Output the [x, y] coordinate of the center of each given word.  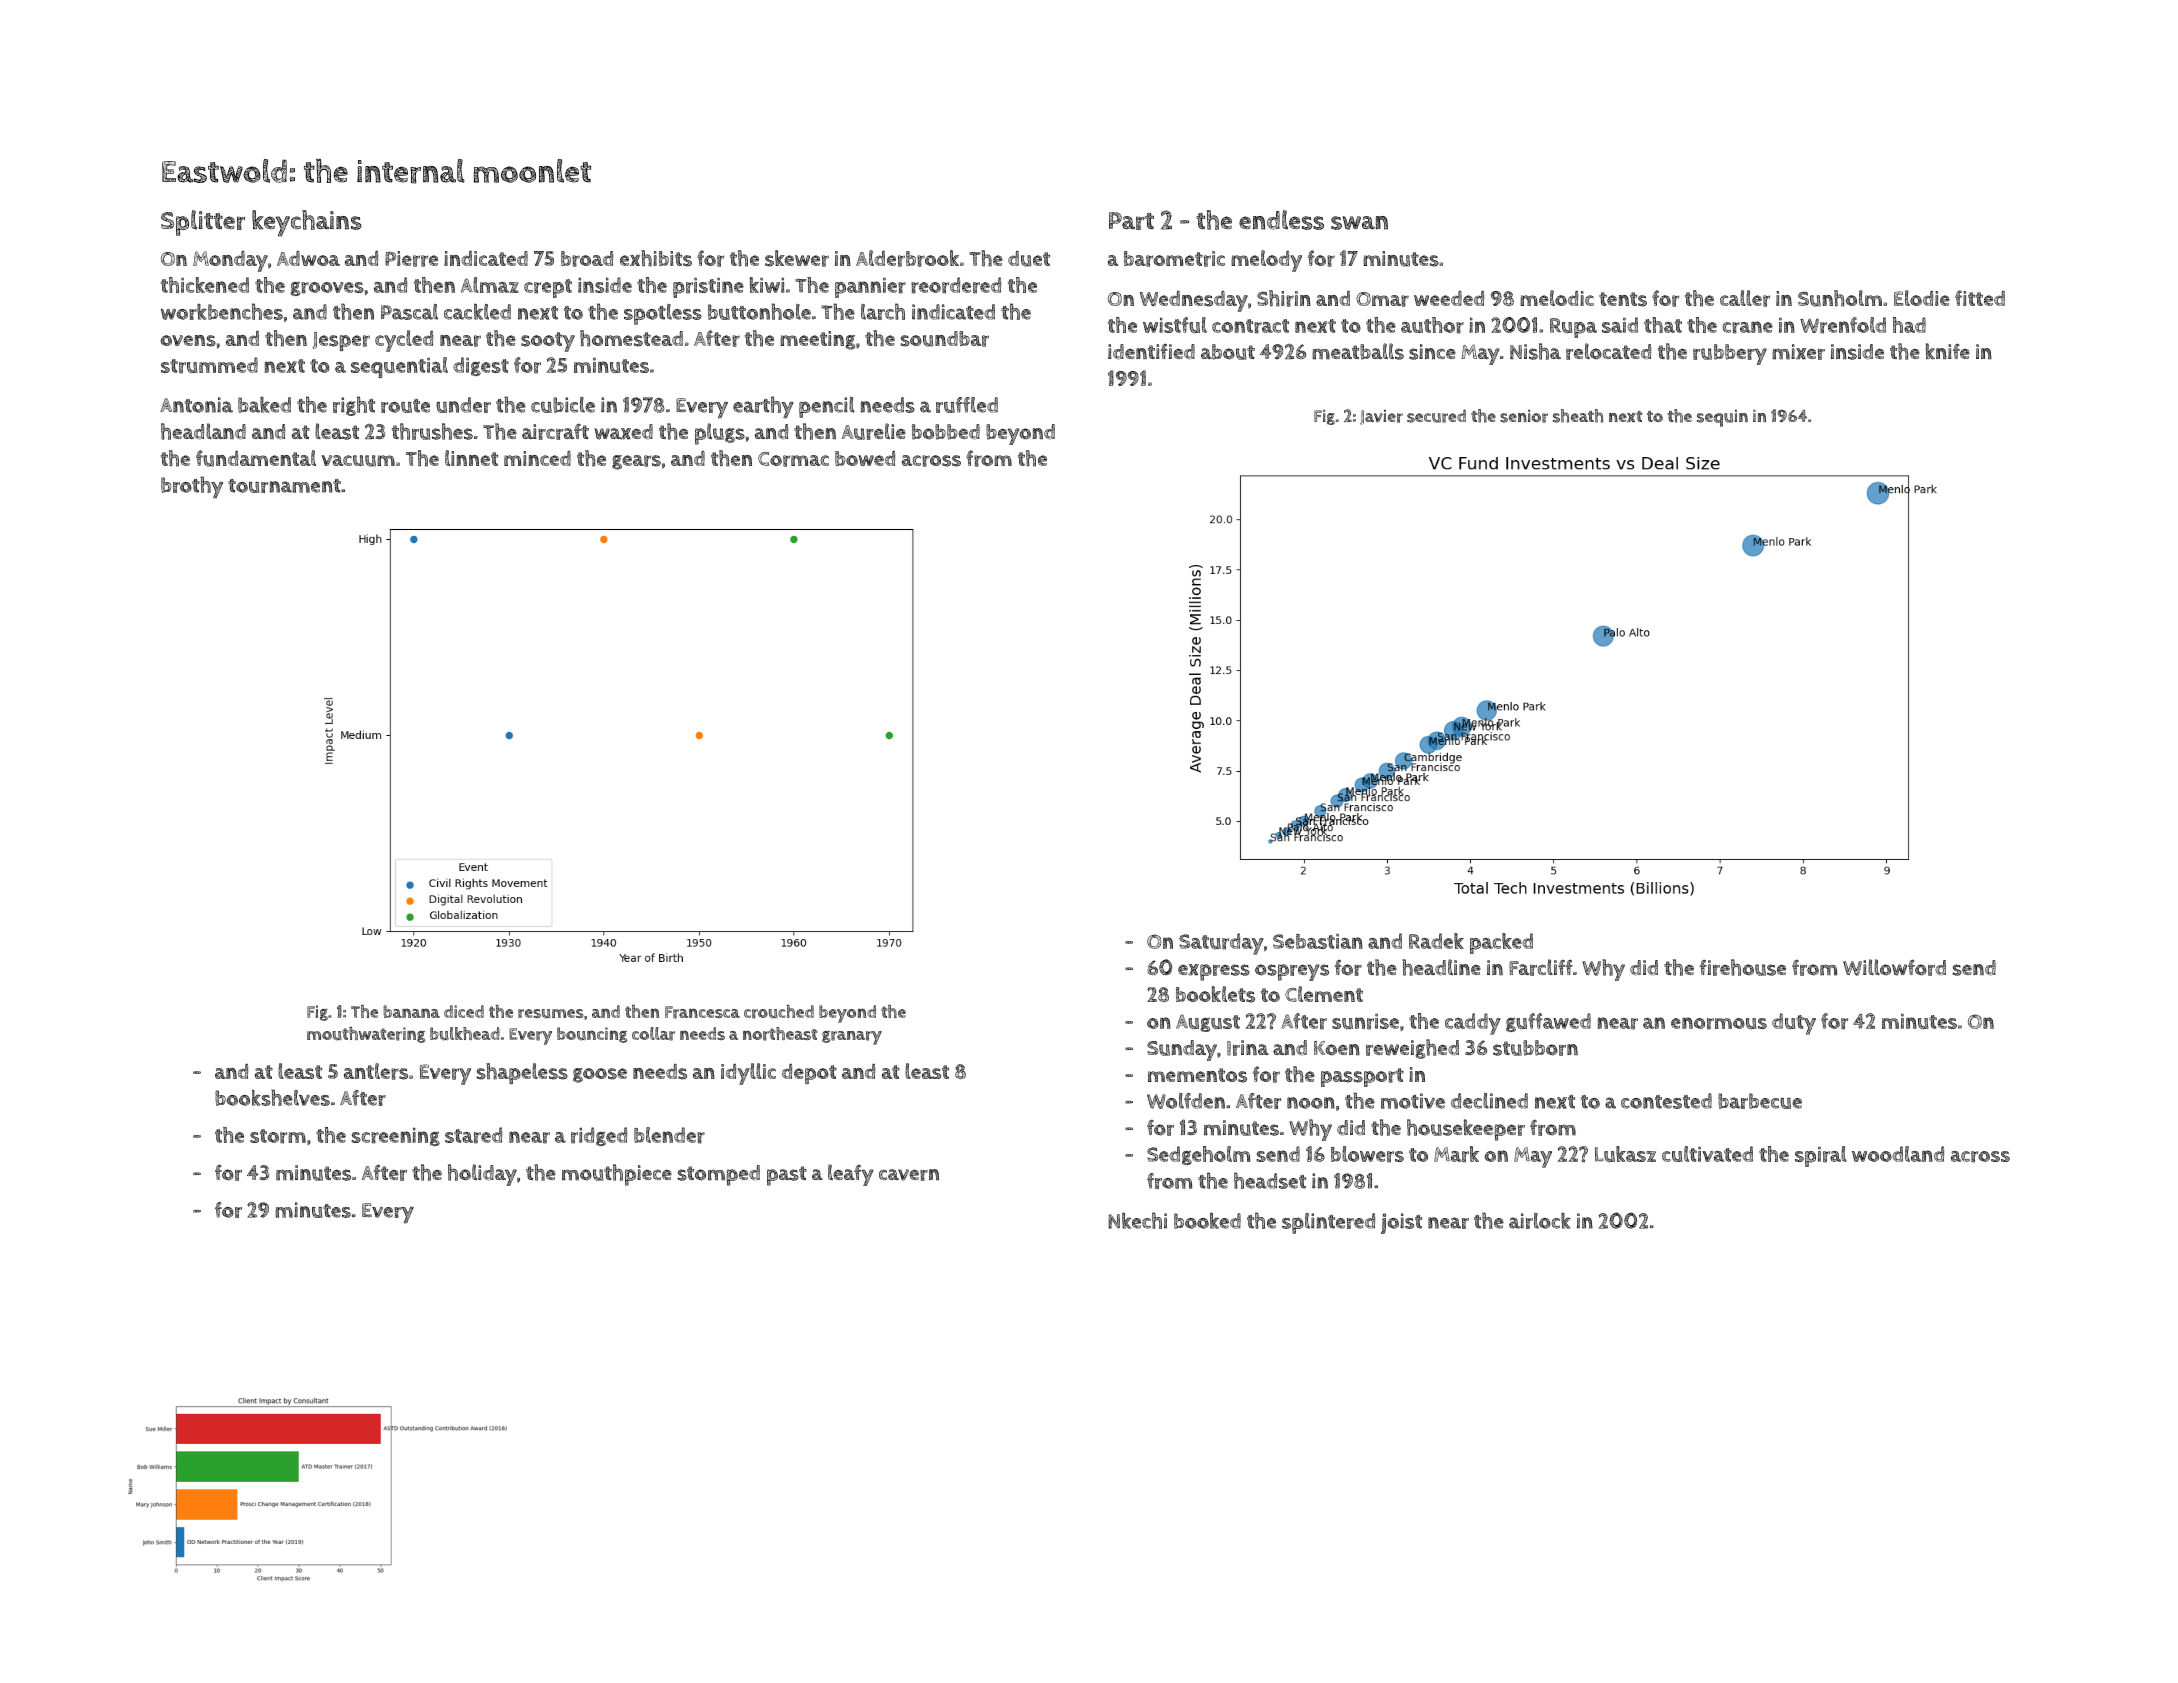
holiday [482, 1175]
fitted [1980, 298]
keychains [307, 223]
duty [1794, 1024]
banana [411, 1011]
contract [1250, 326]
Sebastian [1318, 941]
